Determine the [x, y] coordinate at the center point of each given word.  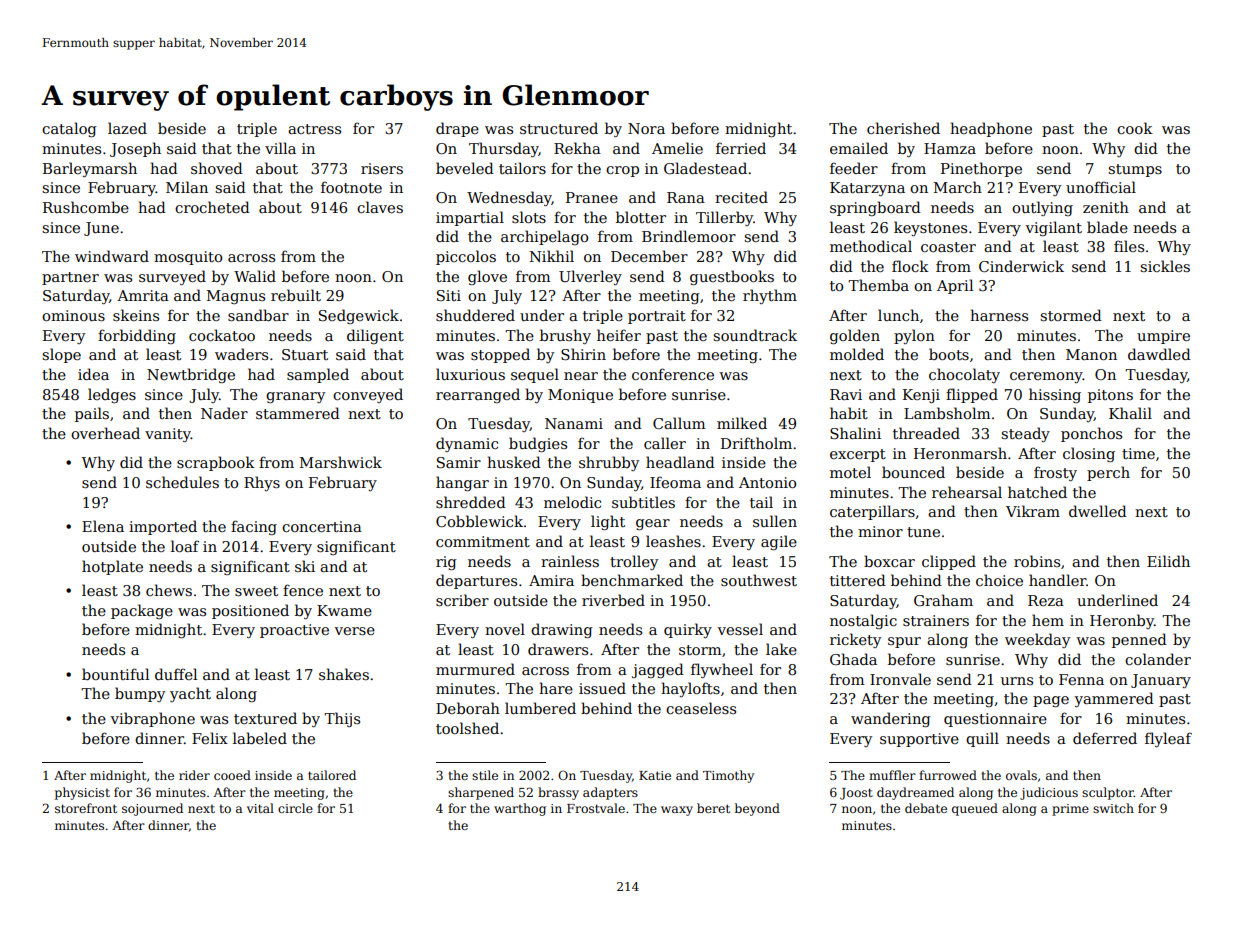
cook [1135, 128]
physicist [82, 793]
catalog [69, 129]
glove [487, 277]
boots [949, 354]
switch [1113, 808]
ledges [112, 395]
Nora [646, 128]
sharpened [481, 793]
